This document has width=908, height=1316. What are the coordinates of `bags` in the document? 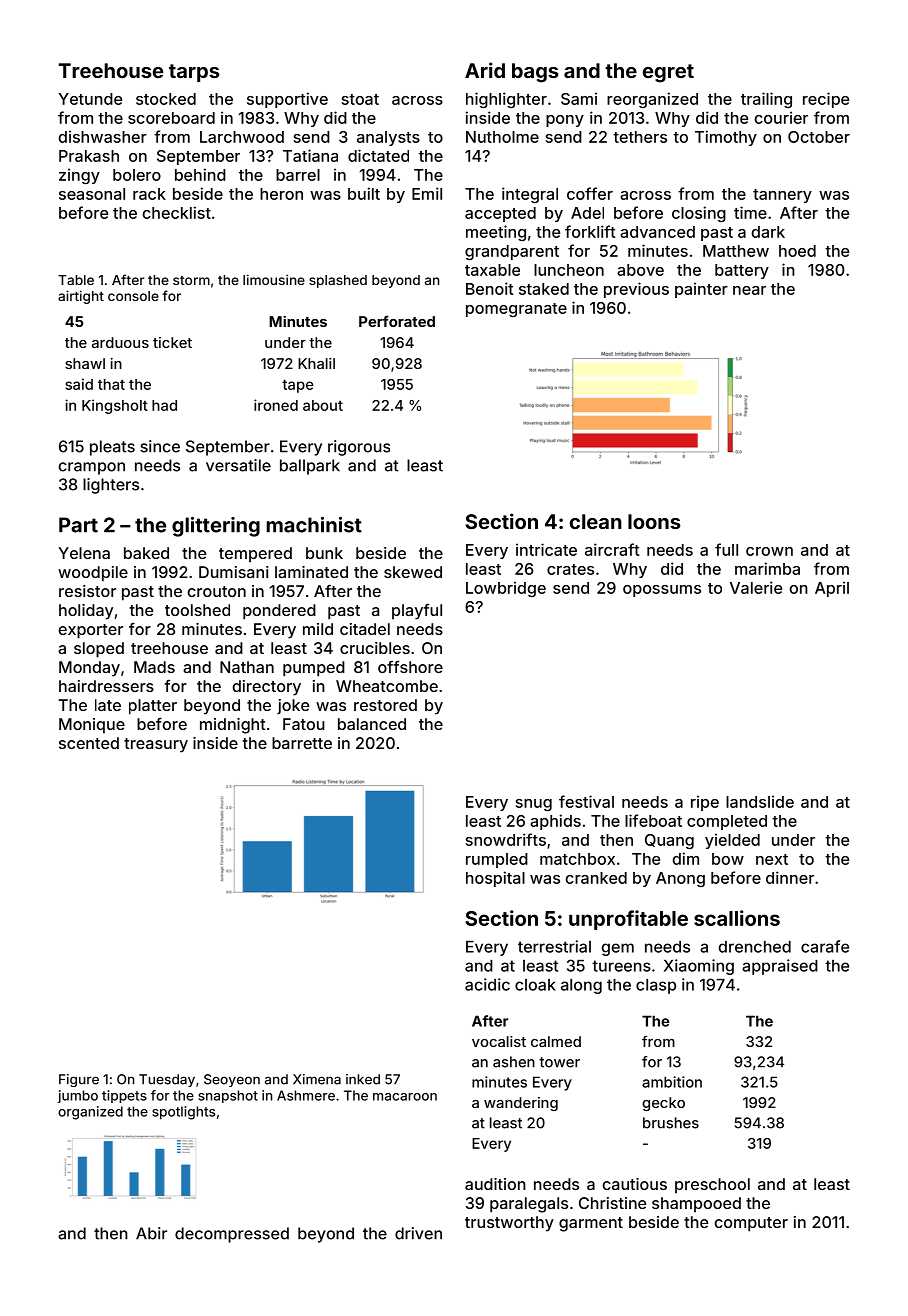 It's located at (535, 73).
